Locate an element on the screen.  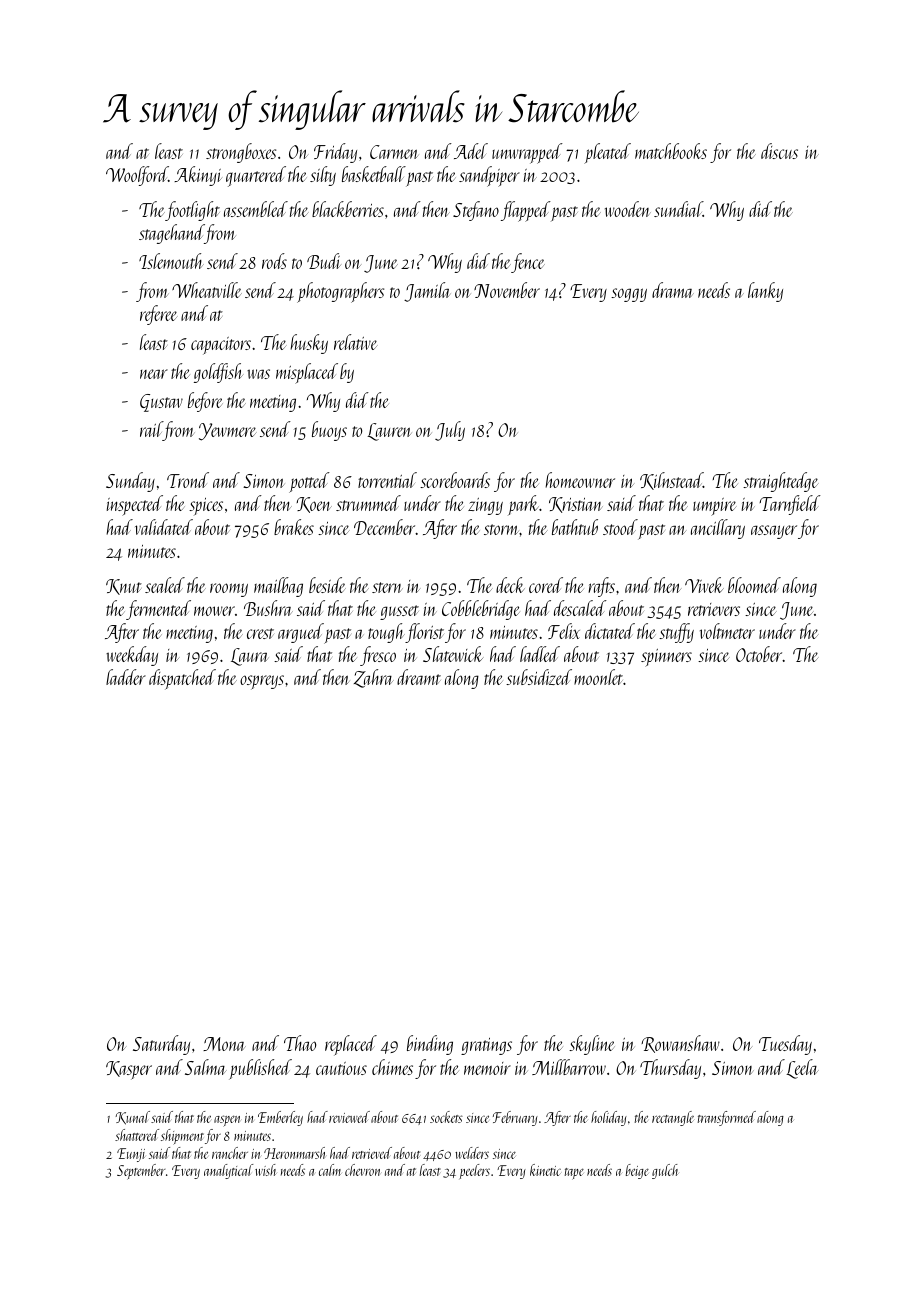
Jamila is located at coordinates (427, 292).
